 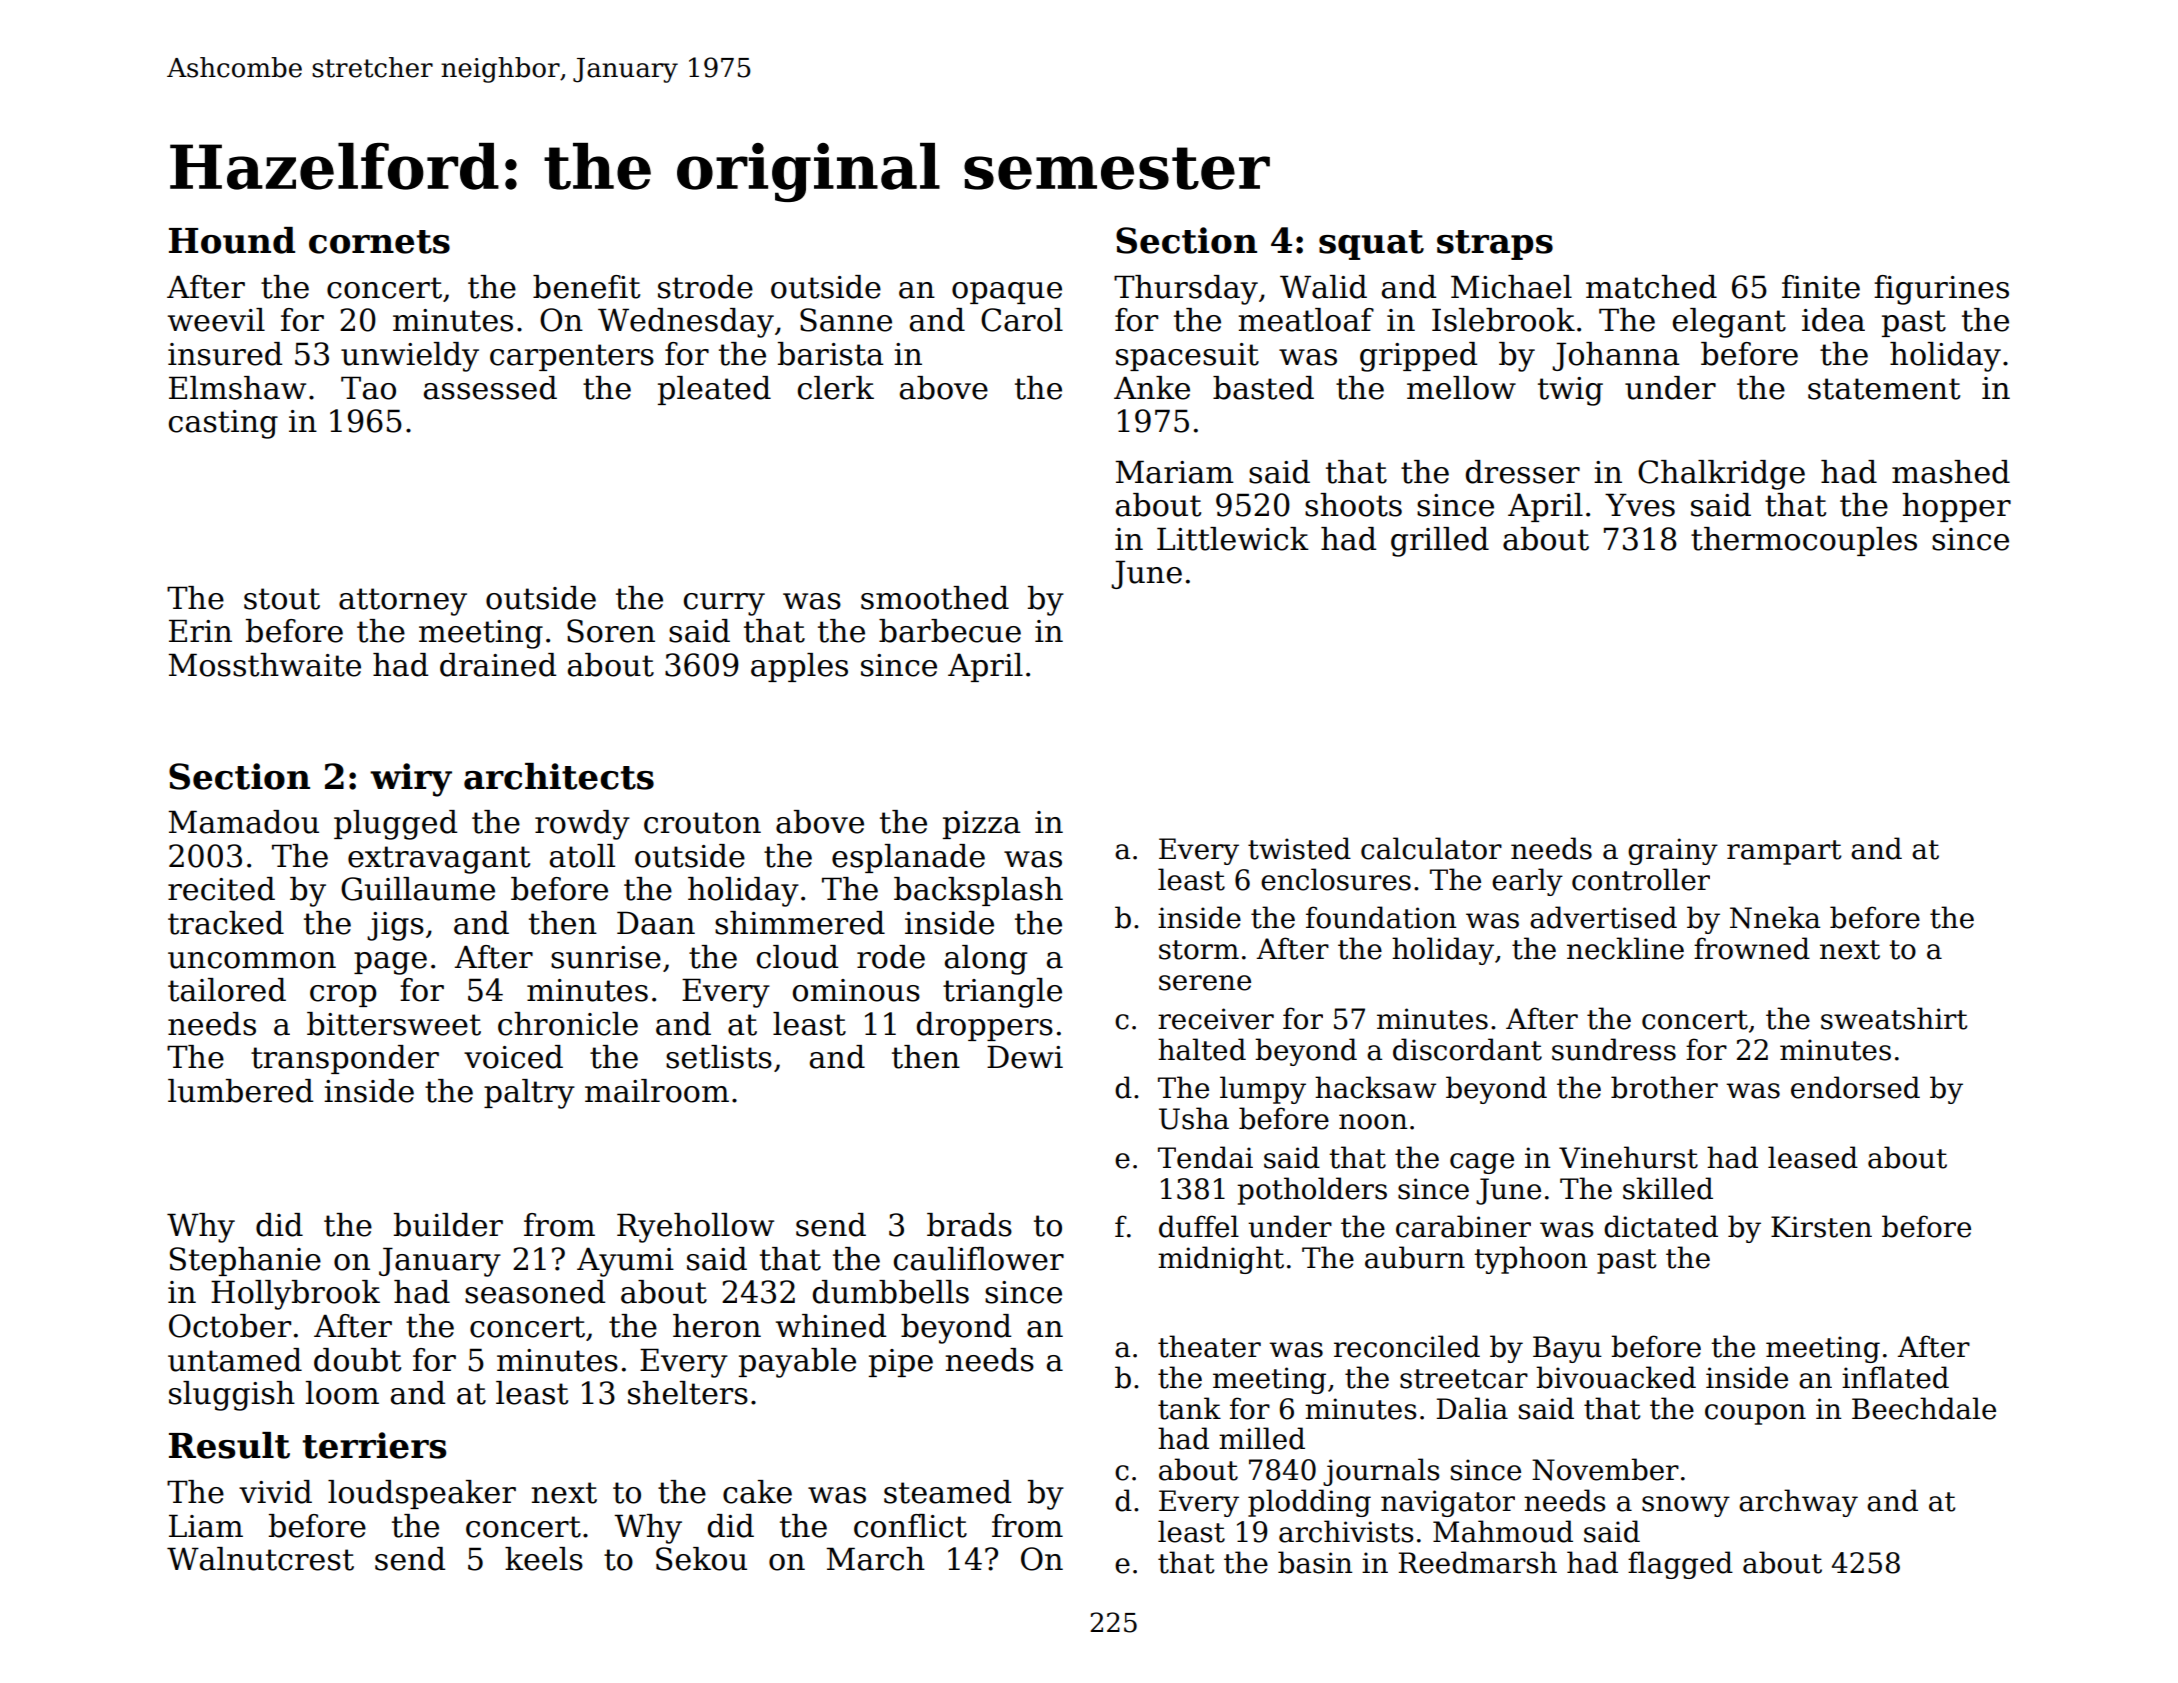 What do you see at coordinates (657, 1091) in the screenshot?
I see `mailroom` at bounding box center [657, 1091].
